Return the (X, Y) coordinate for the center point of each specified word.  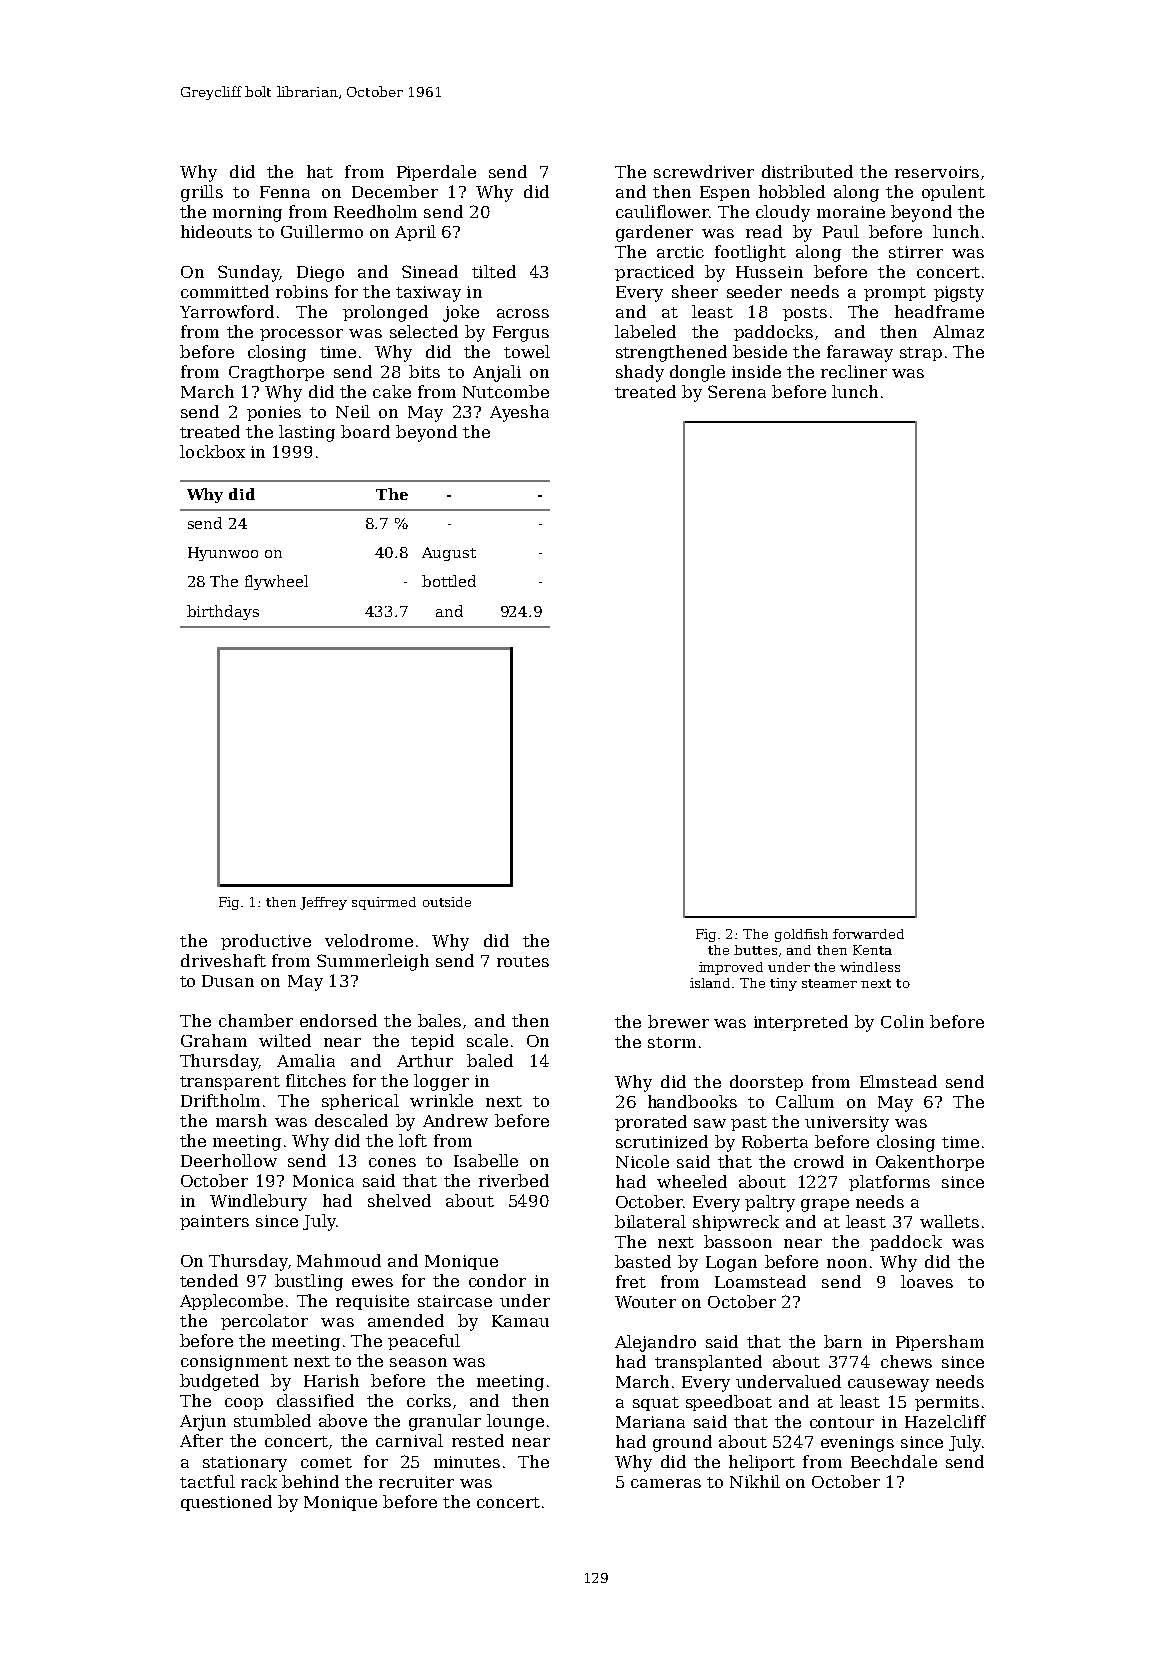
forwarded (868, 934)
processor (301, 335)
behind (310, 1481)
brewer (678, 1021)
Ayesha (519, 413)
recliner (854, 371)
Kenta (872, 950)
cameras (666, 1483)
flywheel (276, 582)
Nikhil (755, 1481)
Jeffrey (323, 903)
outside (447, 902)
